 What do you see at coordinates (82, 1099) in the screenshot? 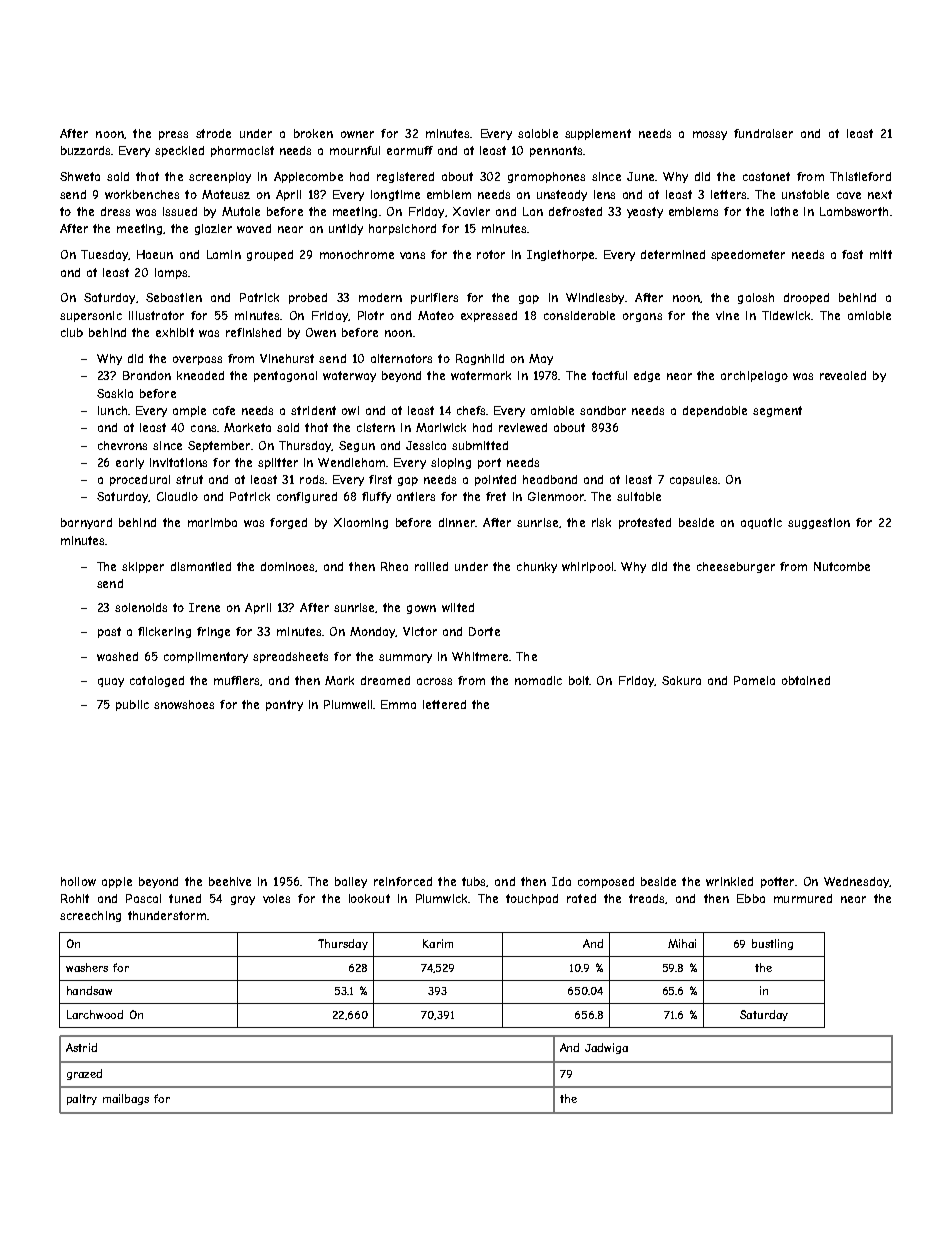
I see `paltry` at bounding box center [82, 1099].
